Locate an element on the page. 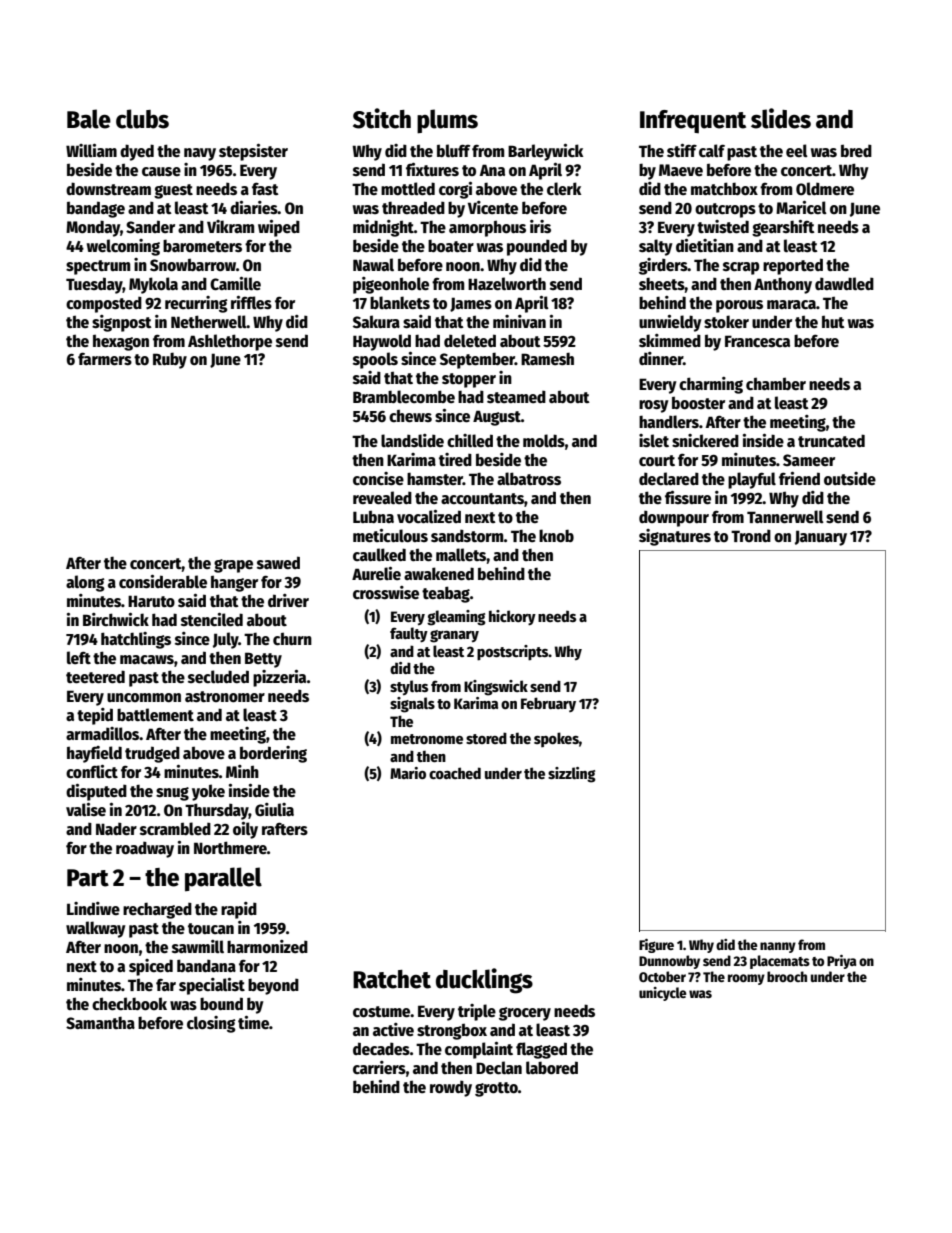 Image resolution: width=952 pixels, height=1233 pixels. Lubna is located at coordinates (373, 516).
